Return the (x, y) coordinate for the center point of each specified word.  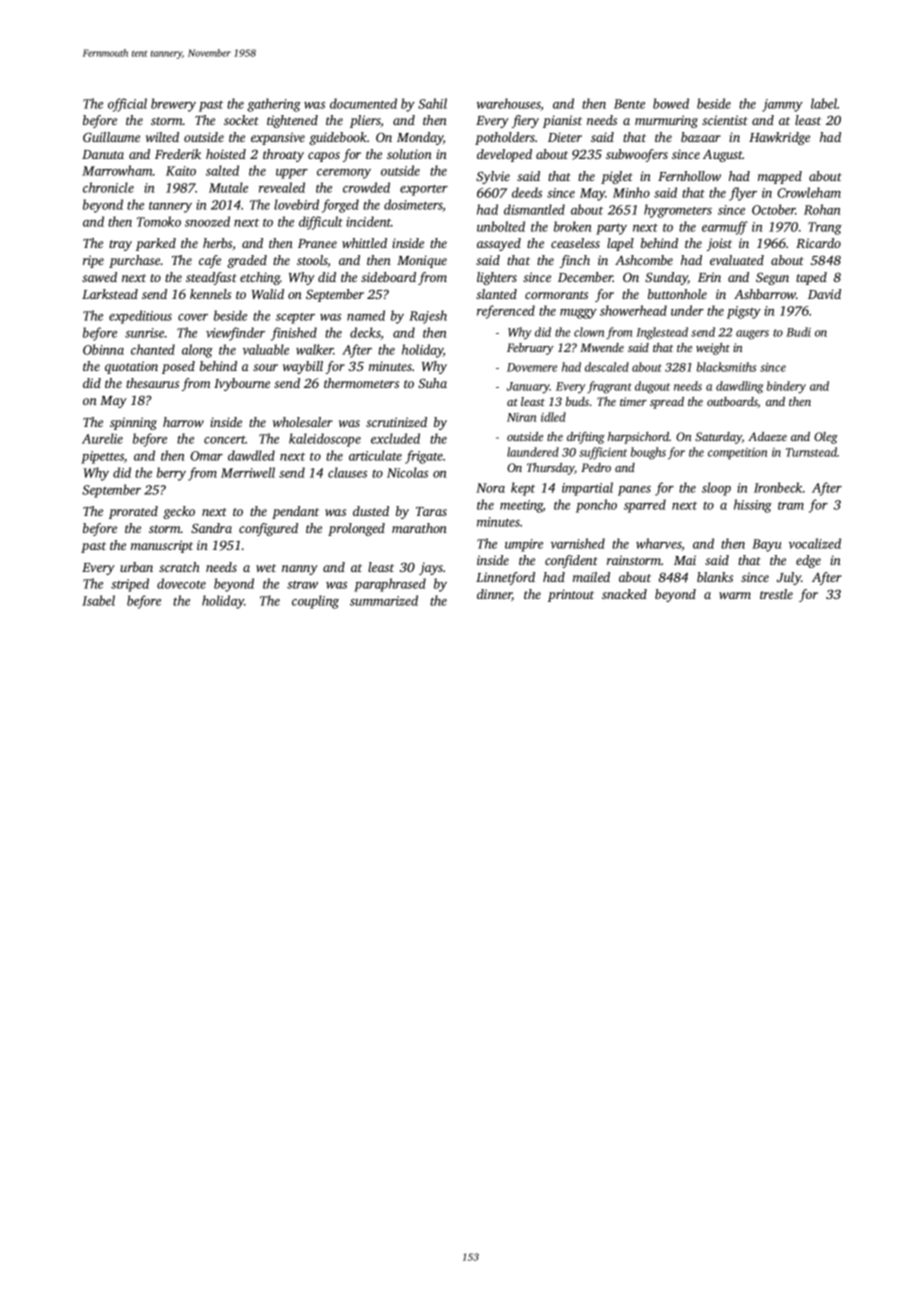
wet (266, 568)
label (824, 103)
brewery (173, 105)
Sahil (432, 103)
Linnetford (505, 578)
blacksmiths (726, 367)
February (530, 349)
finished (294, 334)
